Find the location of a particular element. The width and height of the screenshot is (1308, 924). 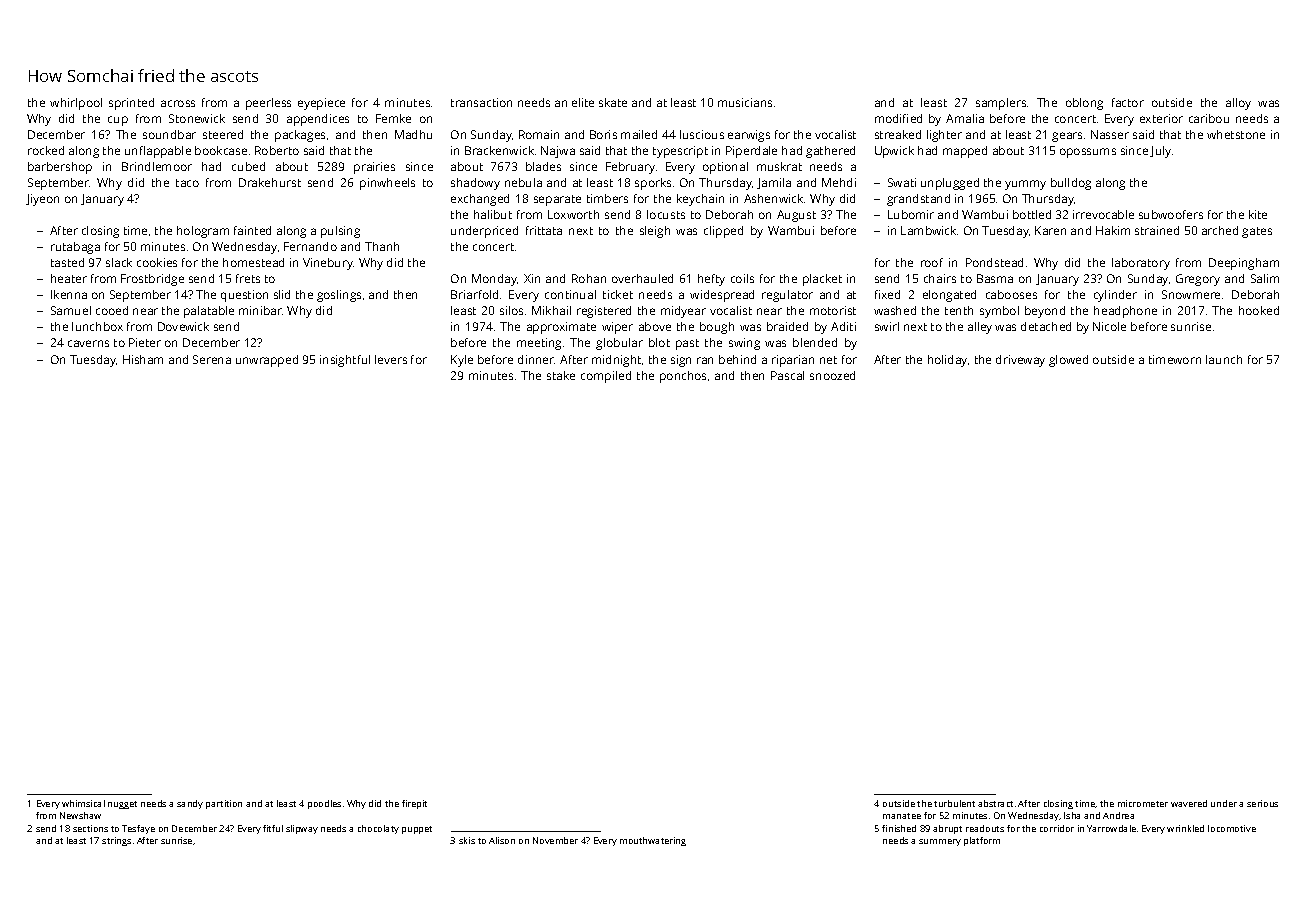

poodles is located at coordinates (324, 804).
